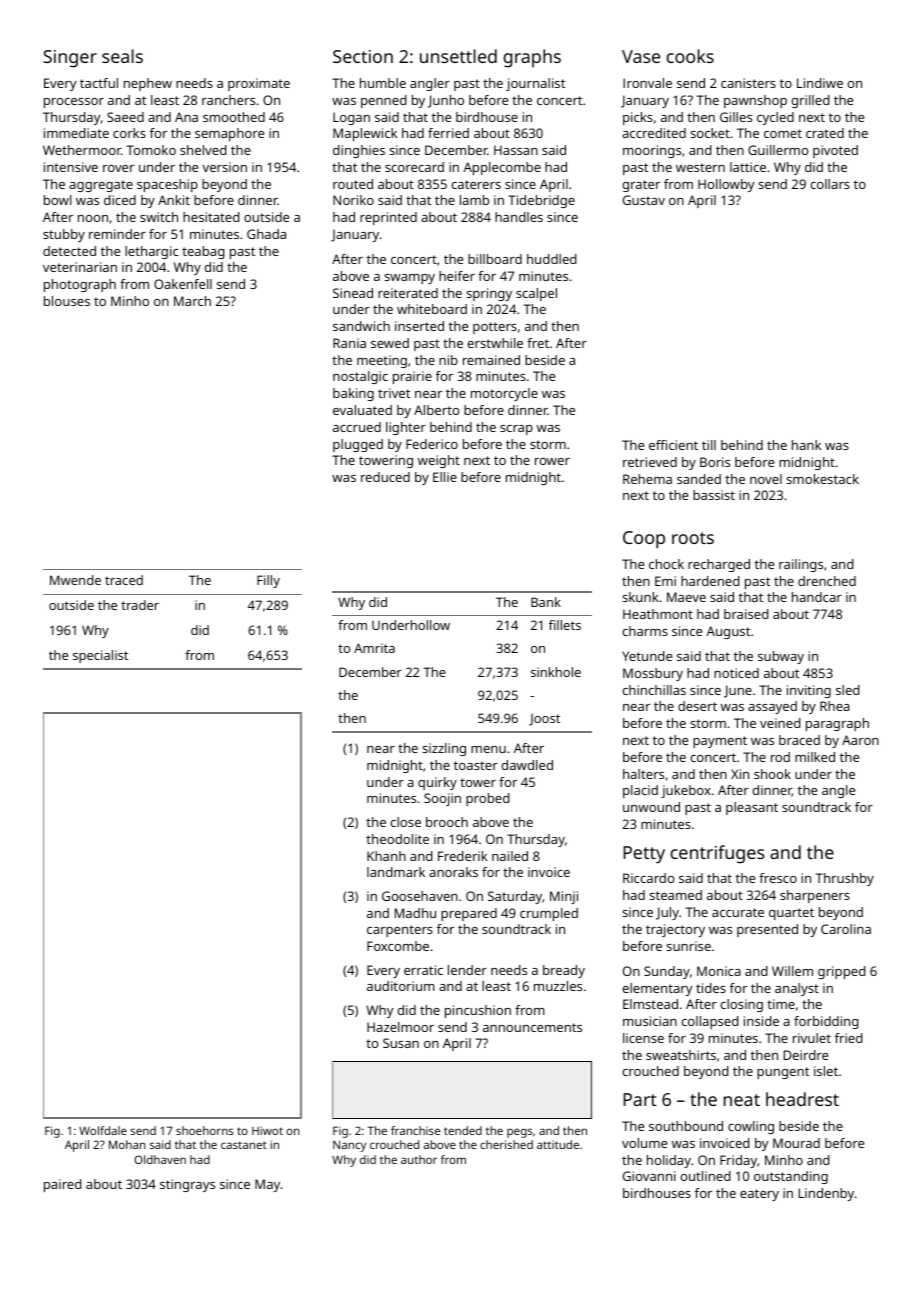  Describe the element at coordinates (103, 1130) in the screenshot. I see `Wolfdale` at that location.
